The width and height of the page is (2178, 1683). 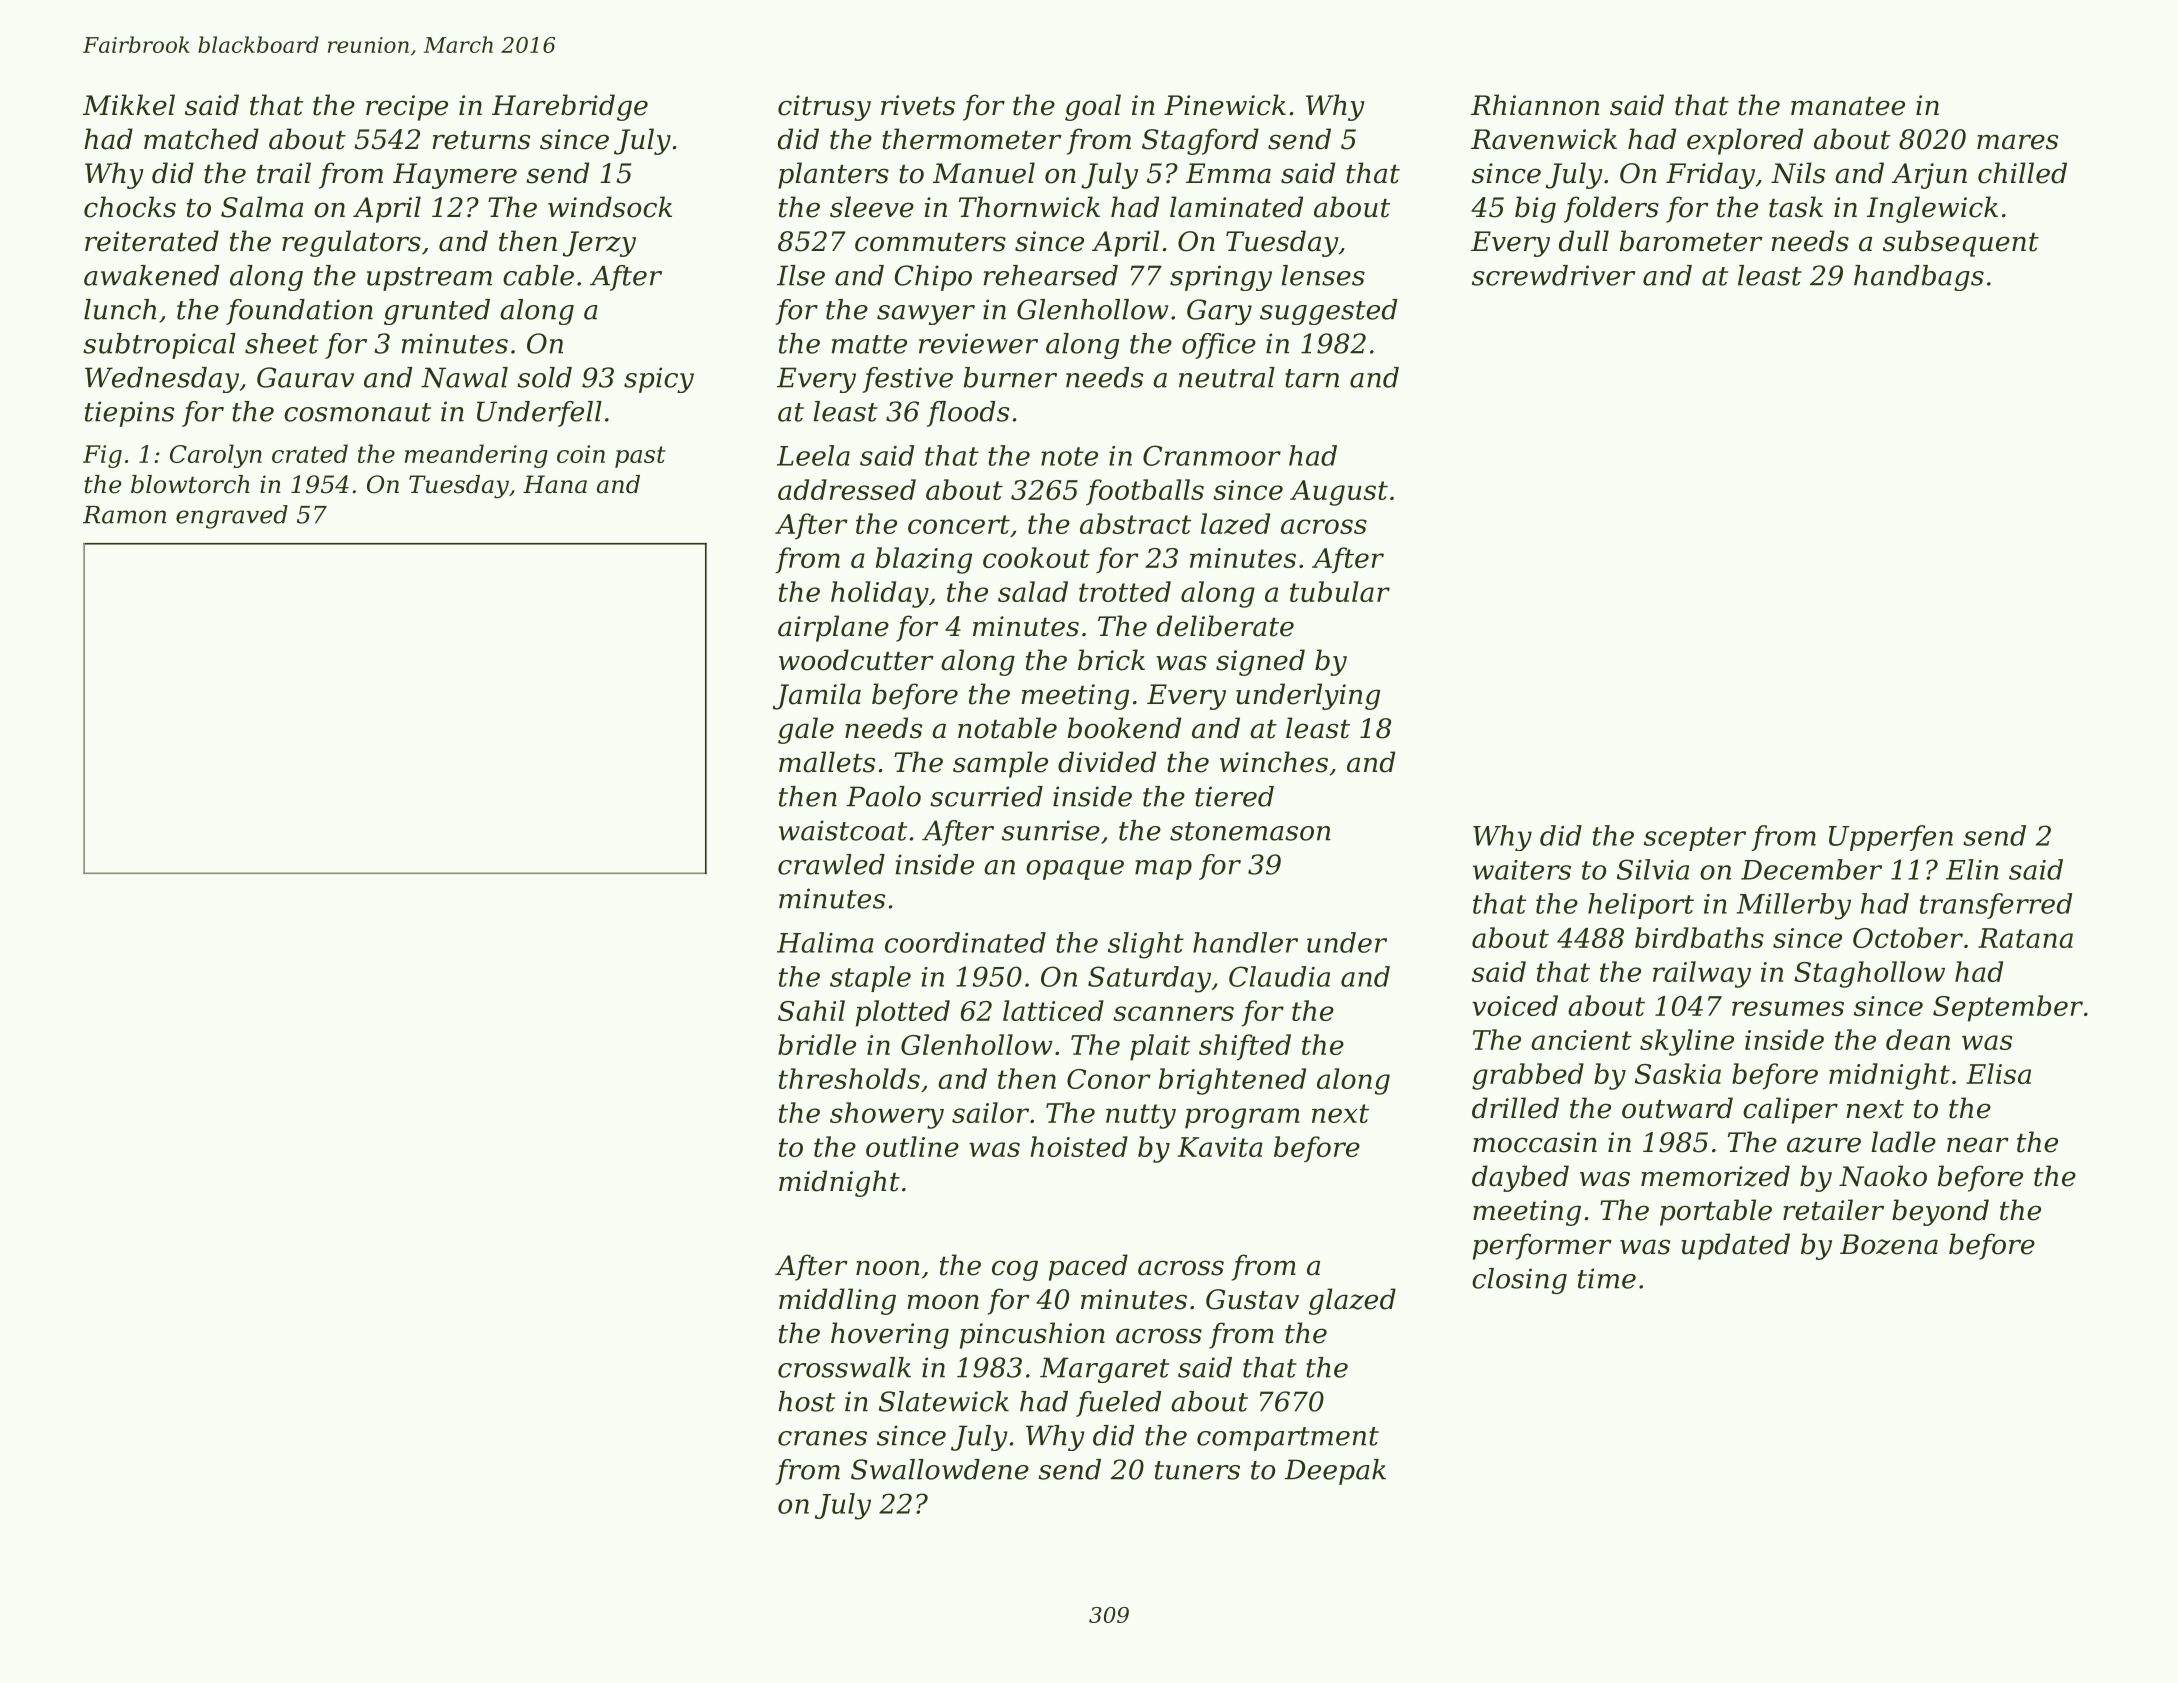 I want to click on brick, so click(x=1111, y=660).
